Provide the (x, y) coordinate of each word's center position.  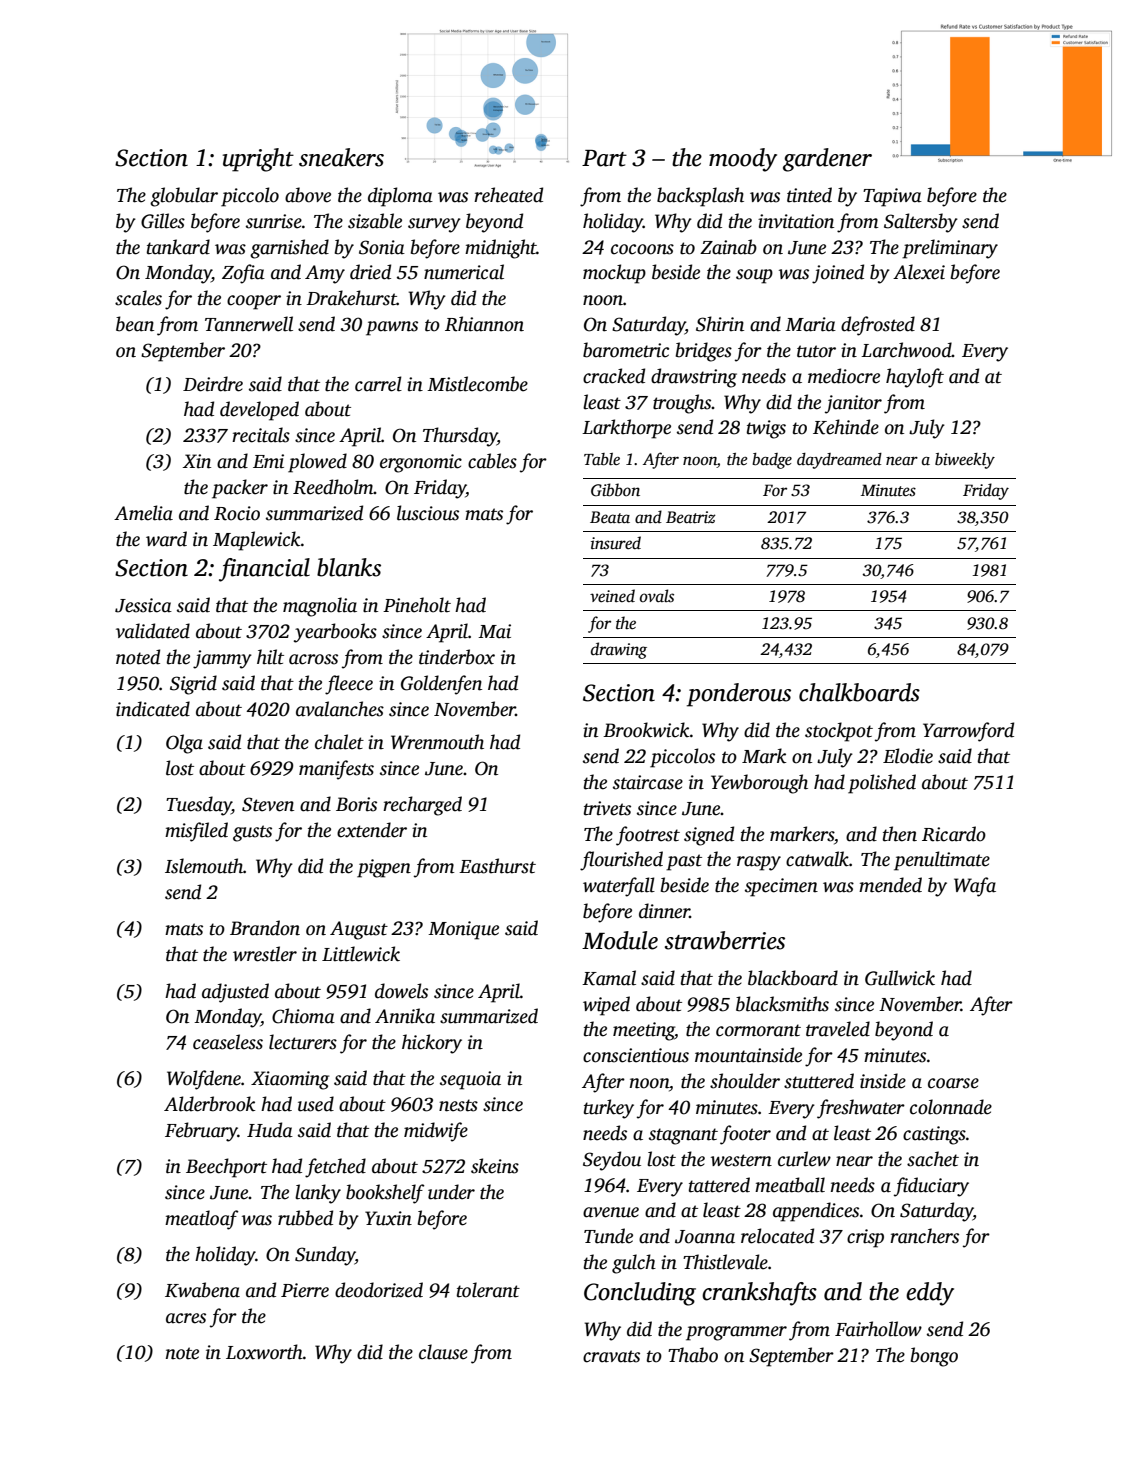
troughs (682, 404)
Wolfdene (204, 1080)
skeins (495, 1166)
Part (604, 158)
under (451, 1192)
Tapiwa (892, 197)
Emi (268, 461)
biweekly (965, 461)
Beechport (226, 1168)
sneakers (341, 157)
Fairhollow (878, 1329)
